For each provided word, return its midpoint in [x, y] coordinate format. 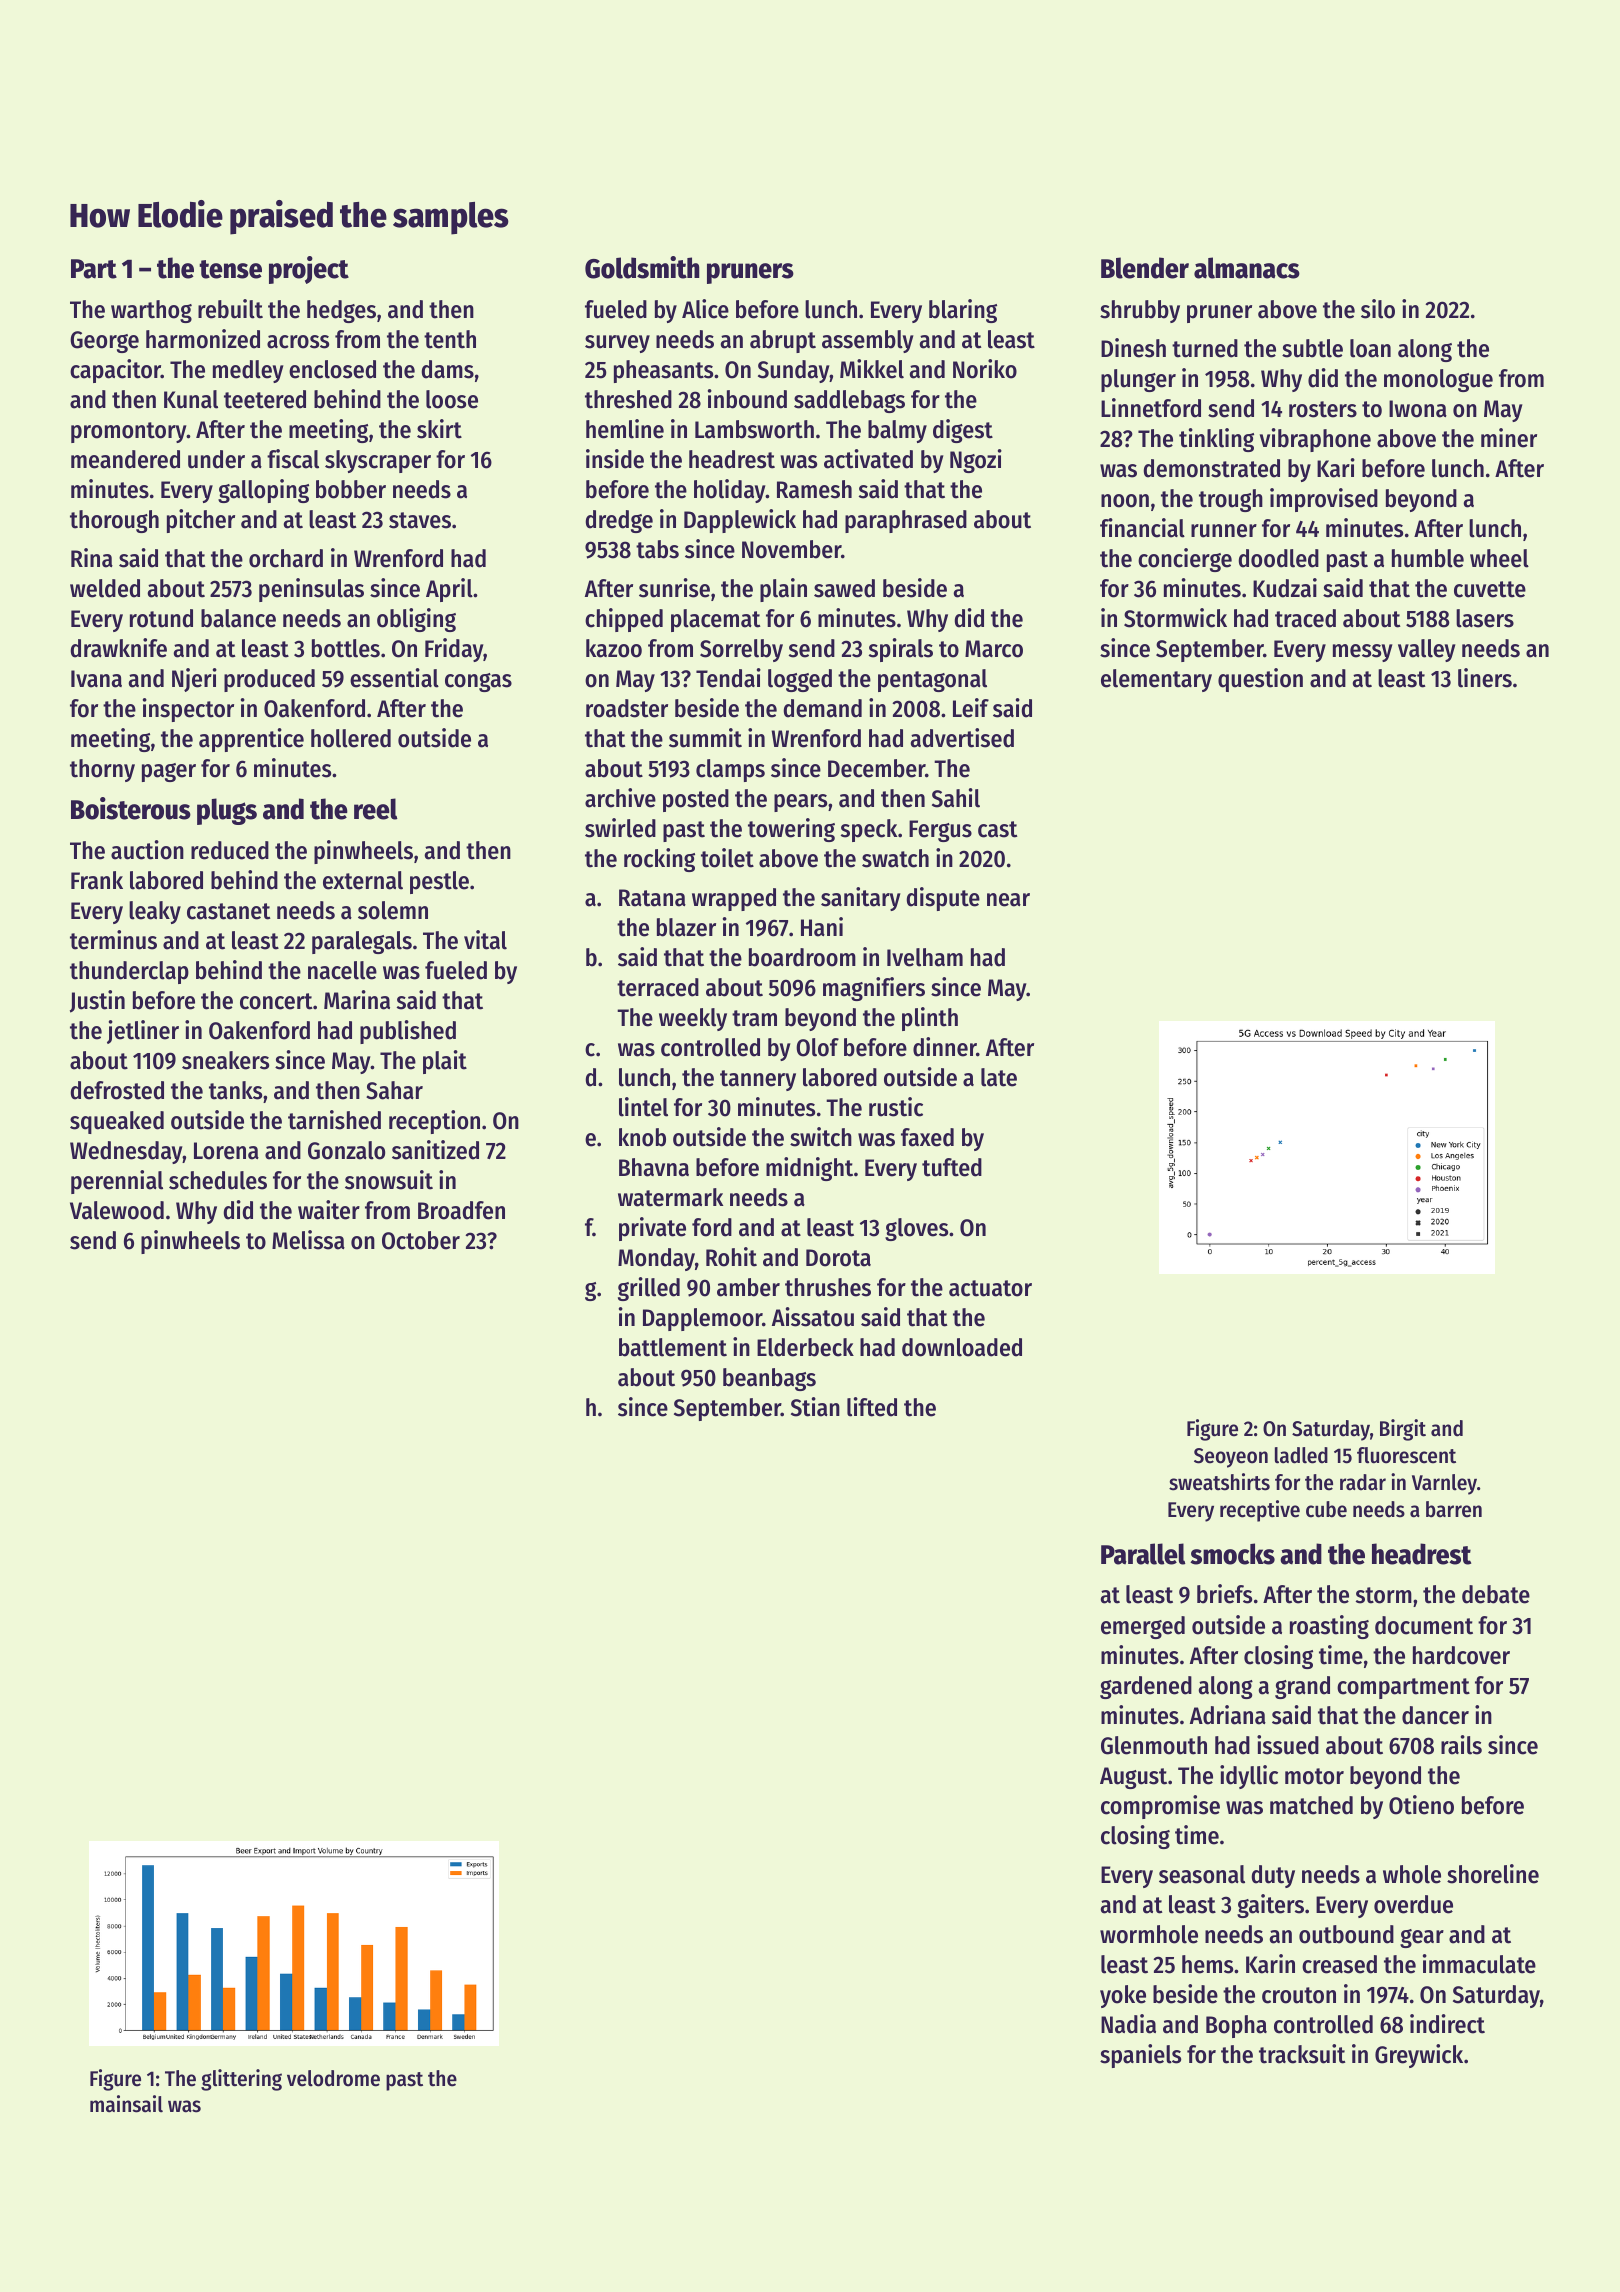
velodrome [333, 2078]
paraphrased [906, 521]
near [1008, 900]
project [309, 270]
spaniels [1140, 2056]
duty [1273, 1876]
